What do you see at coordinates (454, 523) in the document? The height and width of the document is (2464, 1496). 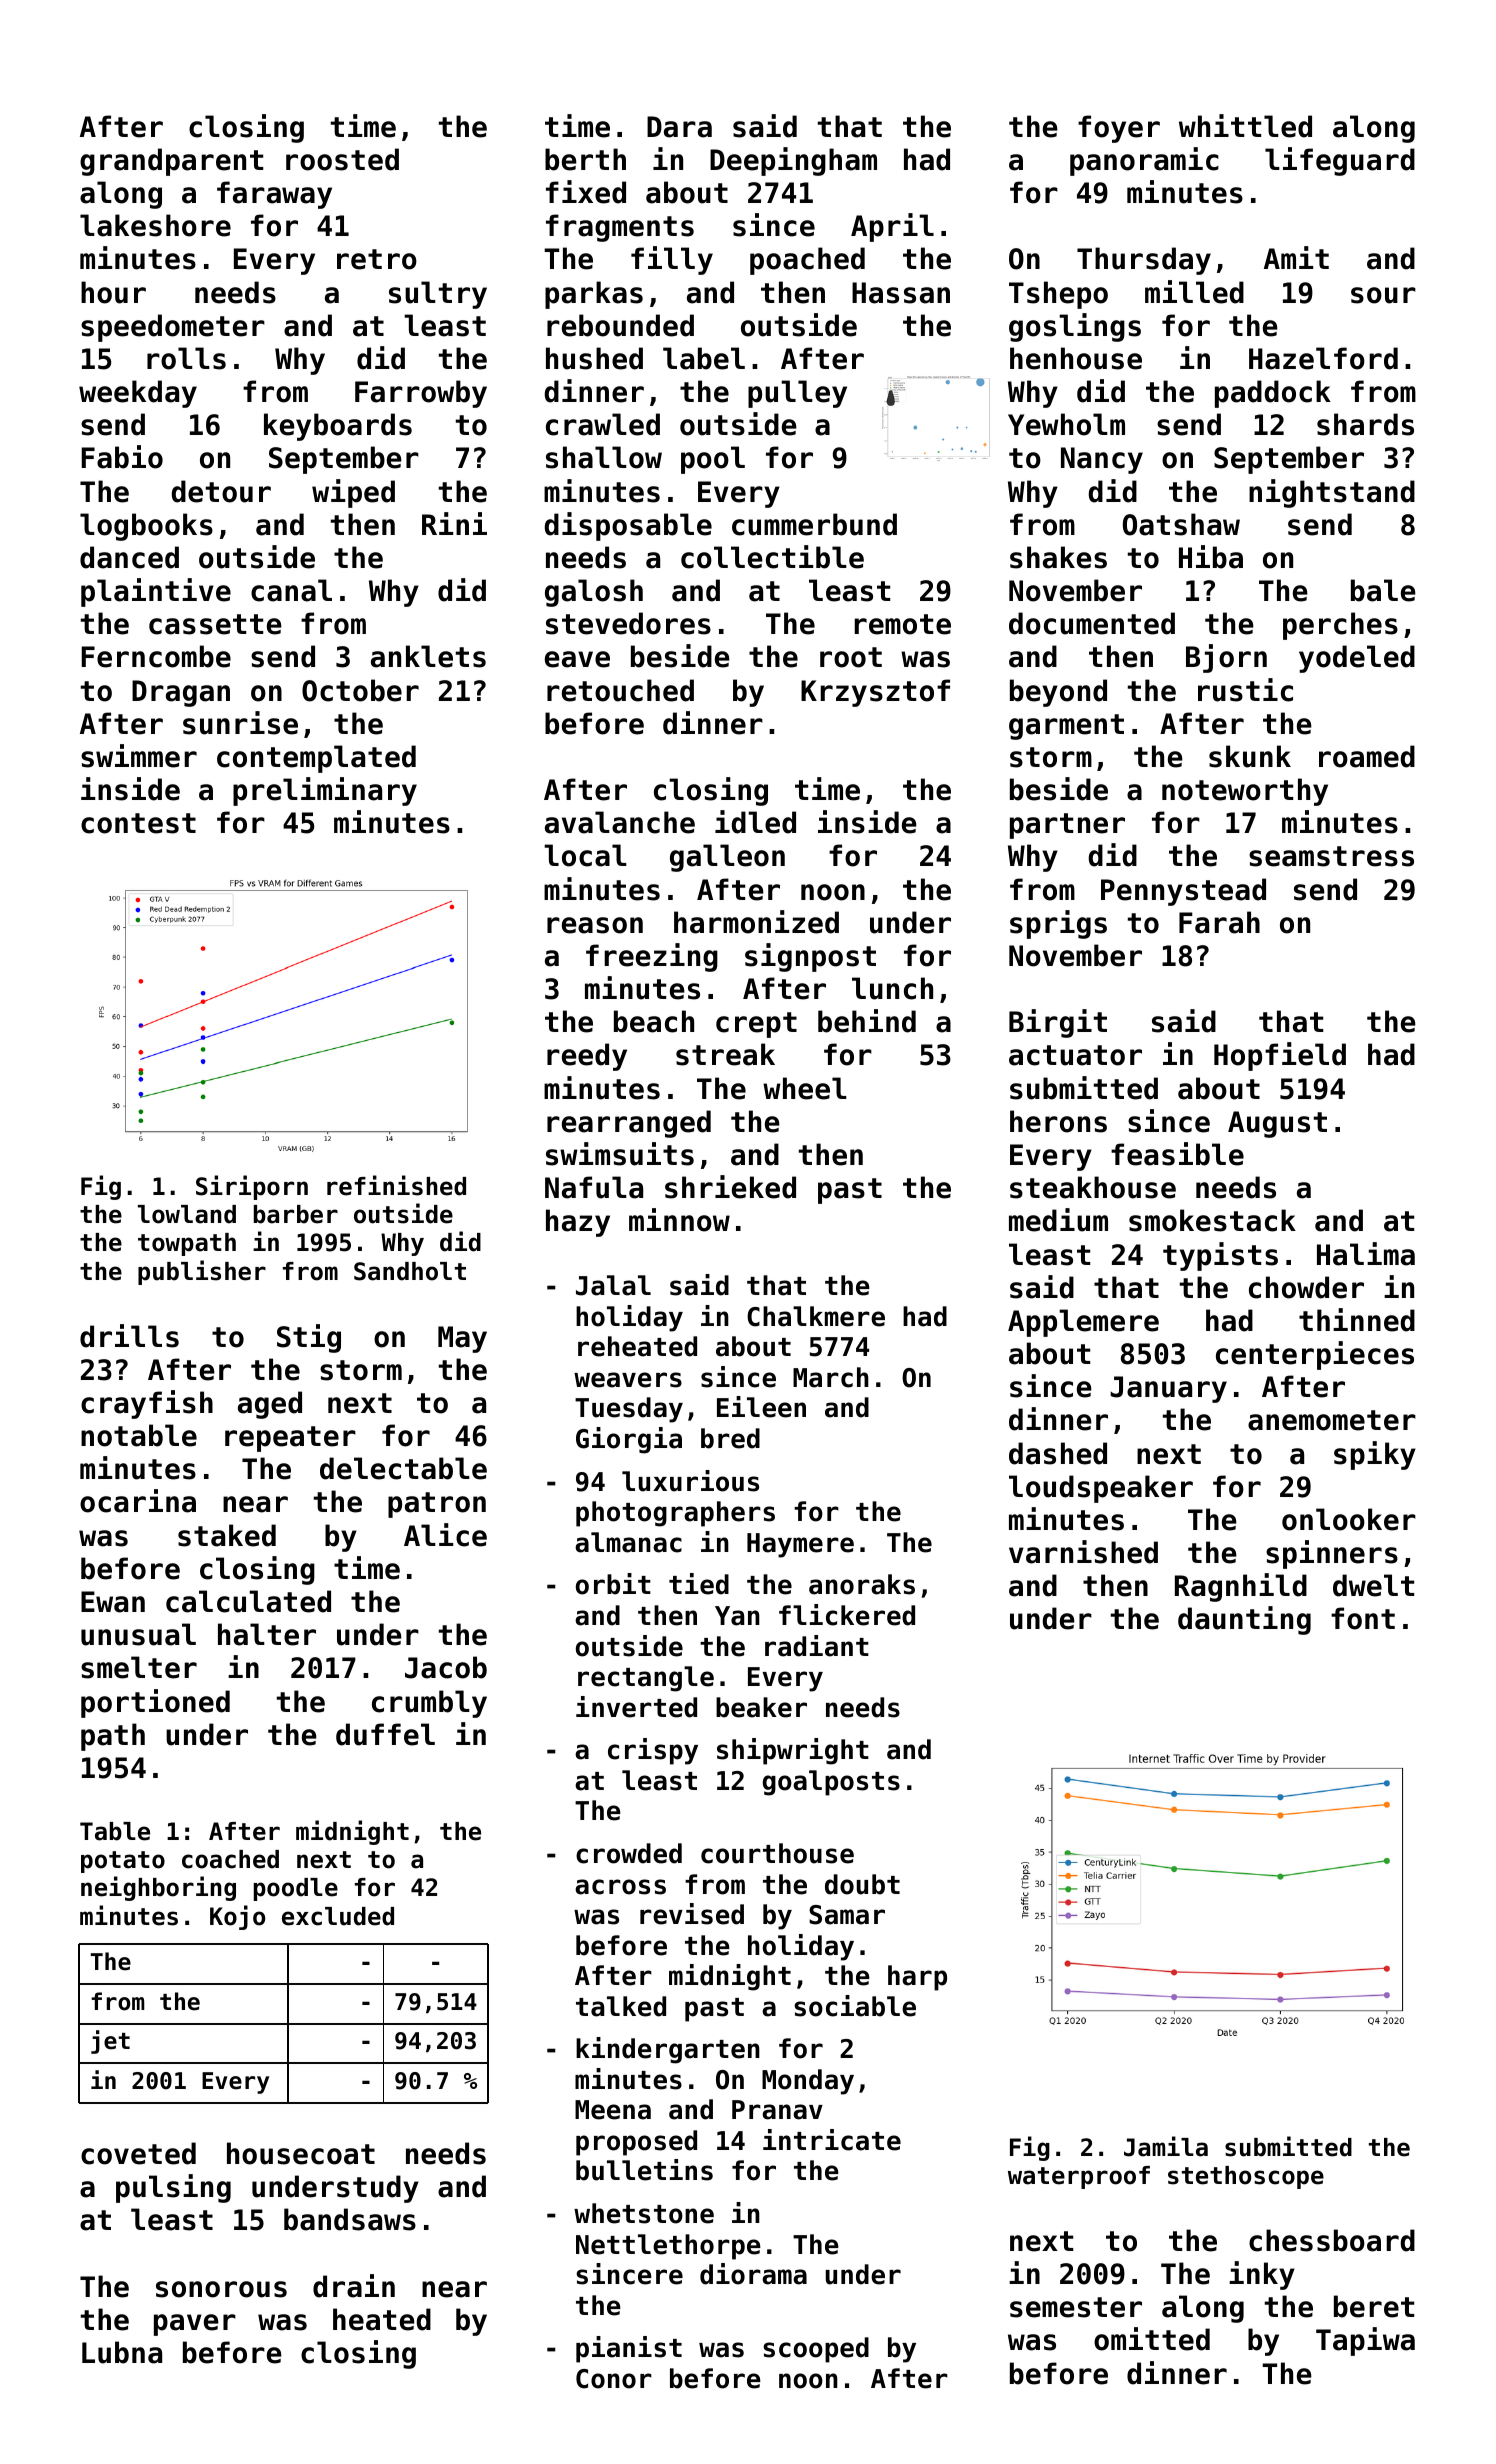 I see `Rini` at bounding box center [454, 523].
